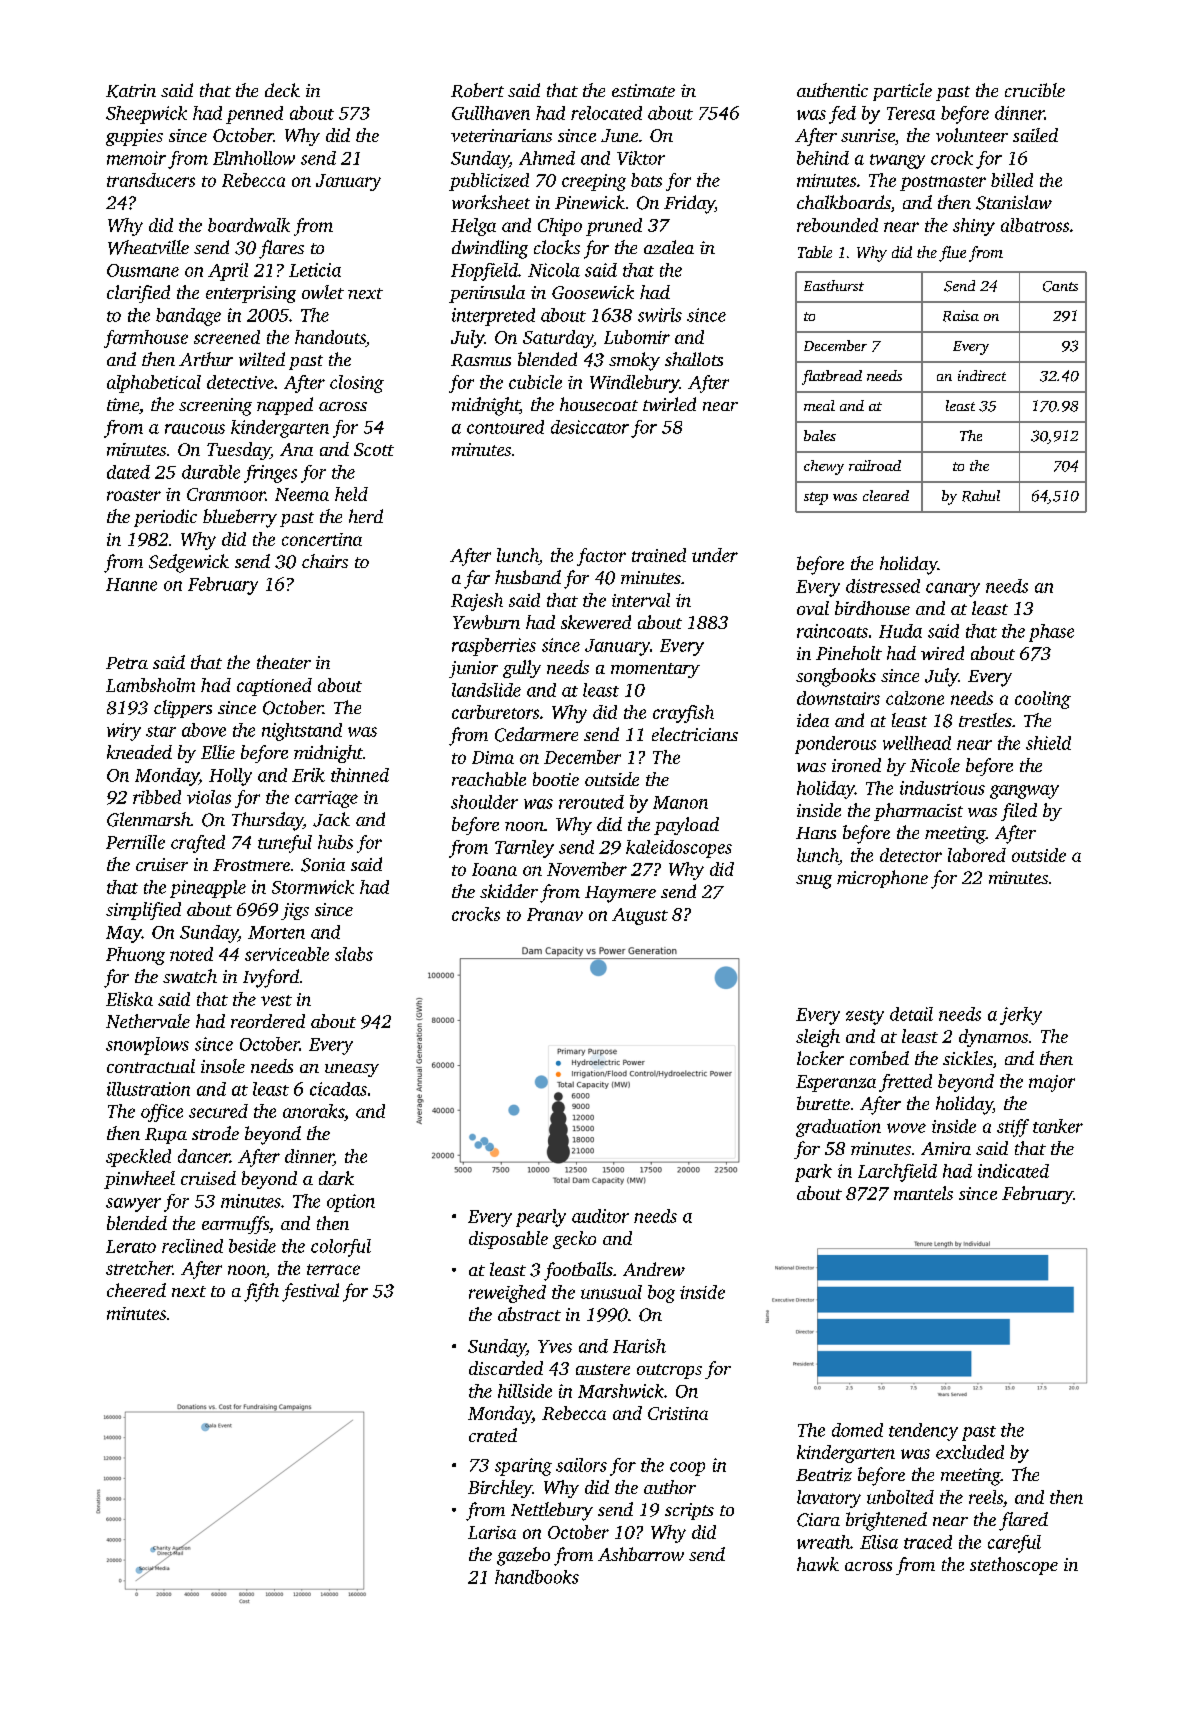 The image size is (1192, 1727). I want to click on shiny, so click(974, 227).
